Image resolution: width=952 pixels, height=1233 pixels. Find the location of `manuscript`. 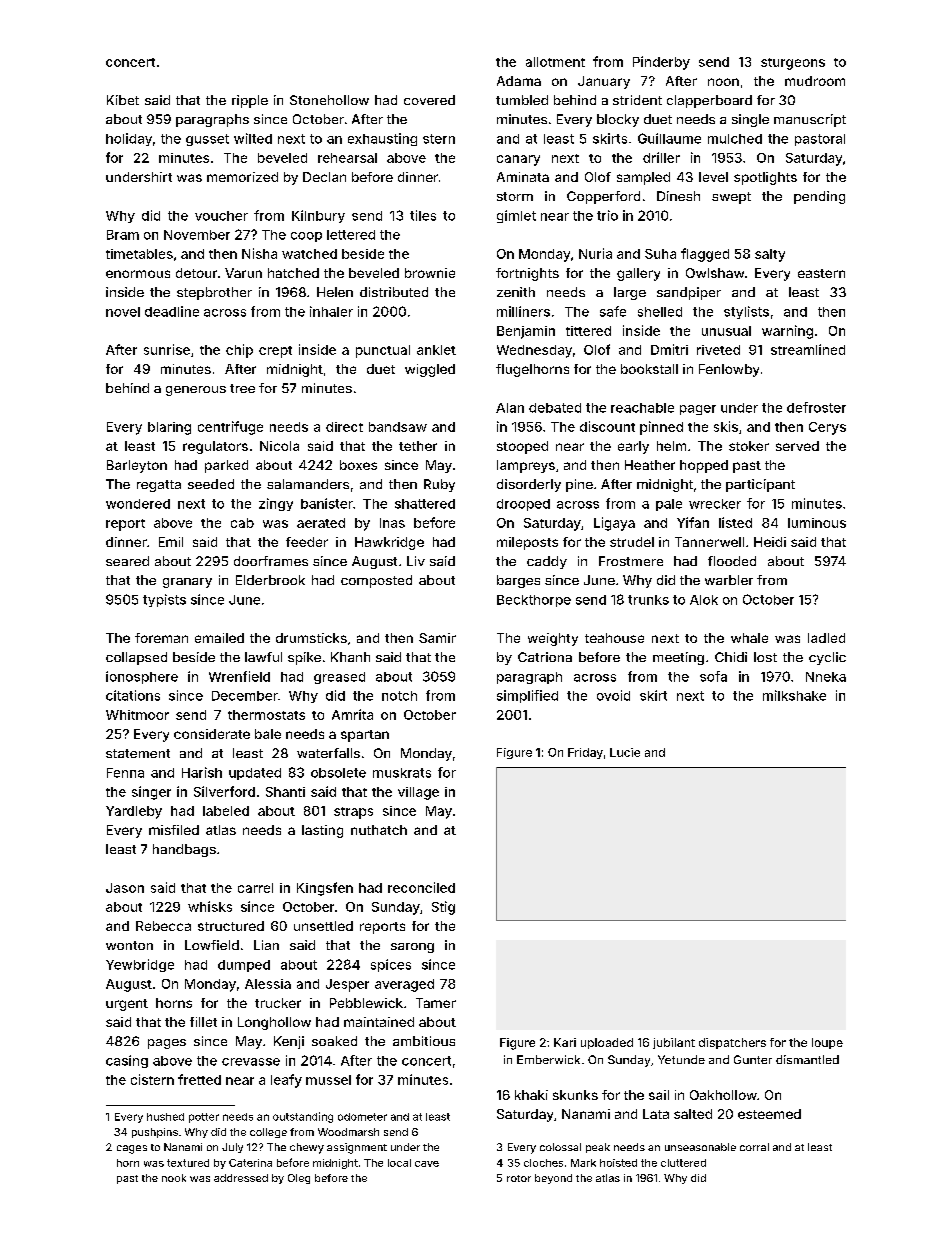

manuscript is located at coordinates (810, 120).
